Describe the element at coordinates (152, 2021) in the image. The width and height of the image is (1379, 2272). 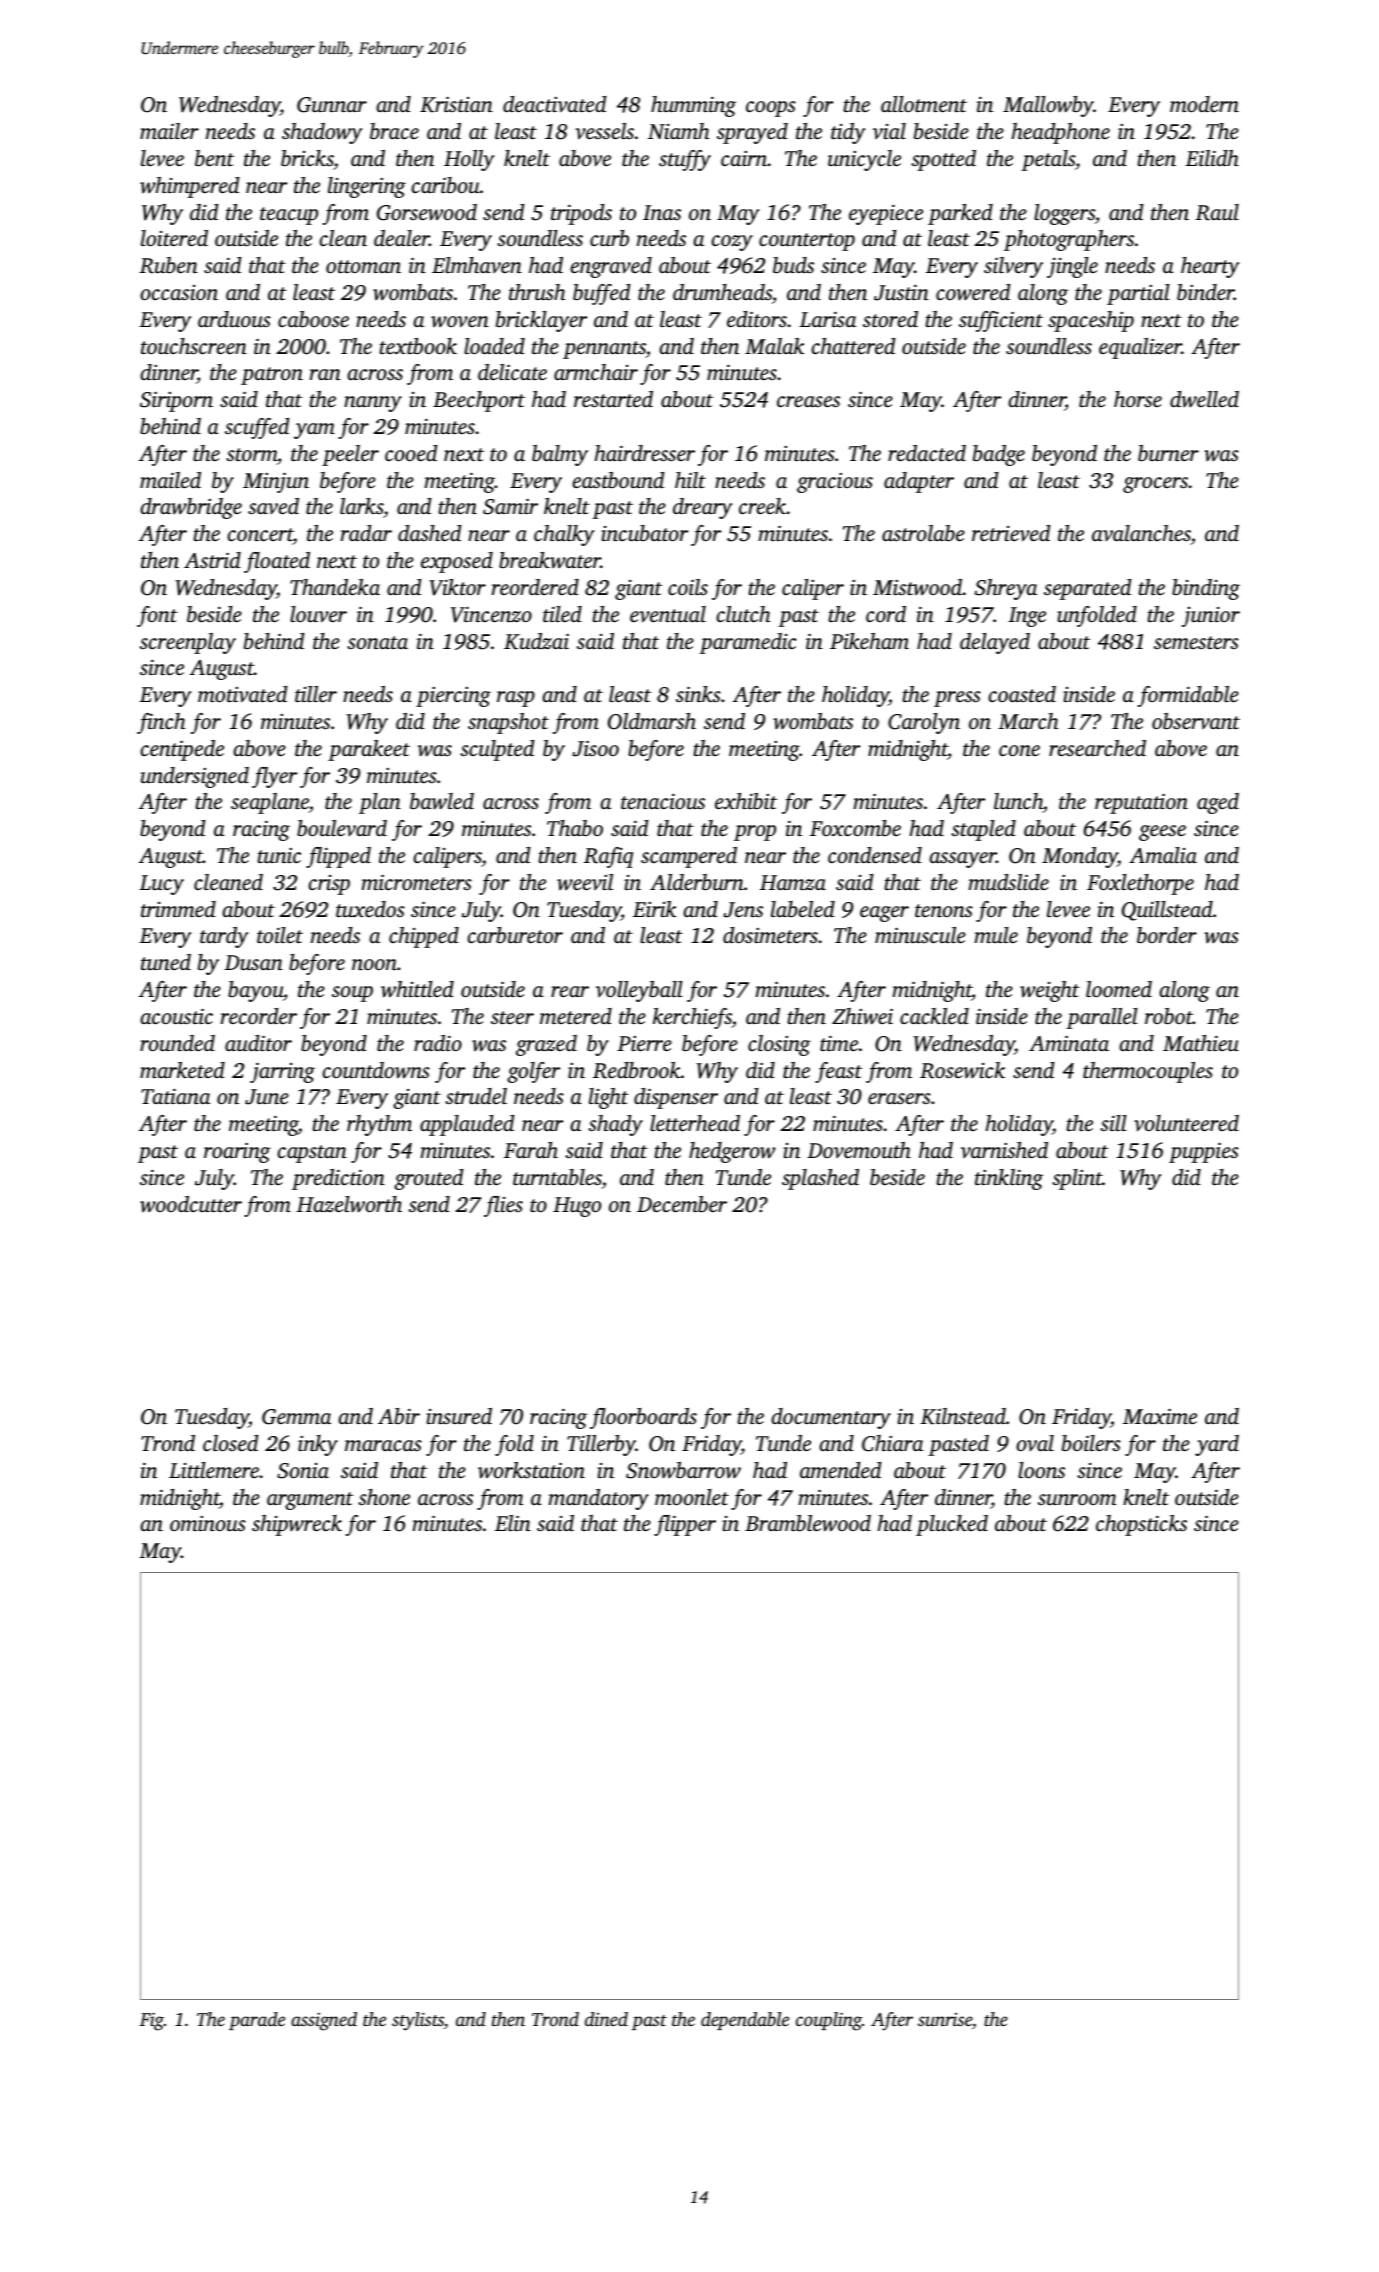
I see `Fig` at that location.
